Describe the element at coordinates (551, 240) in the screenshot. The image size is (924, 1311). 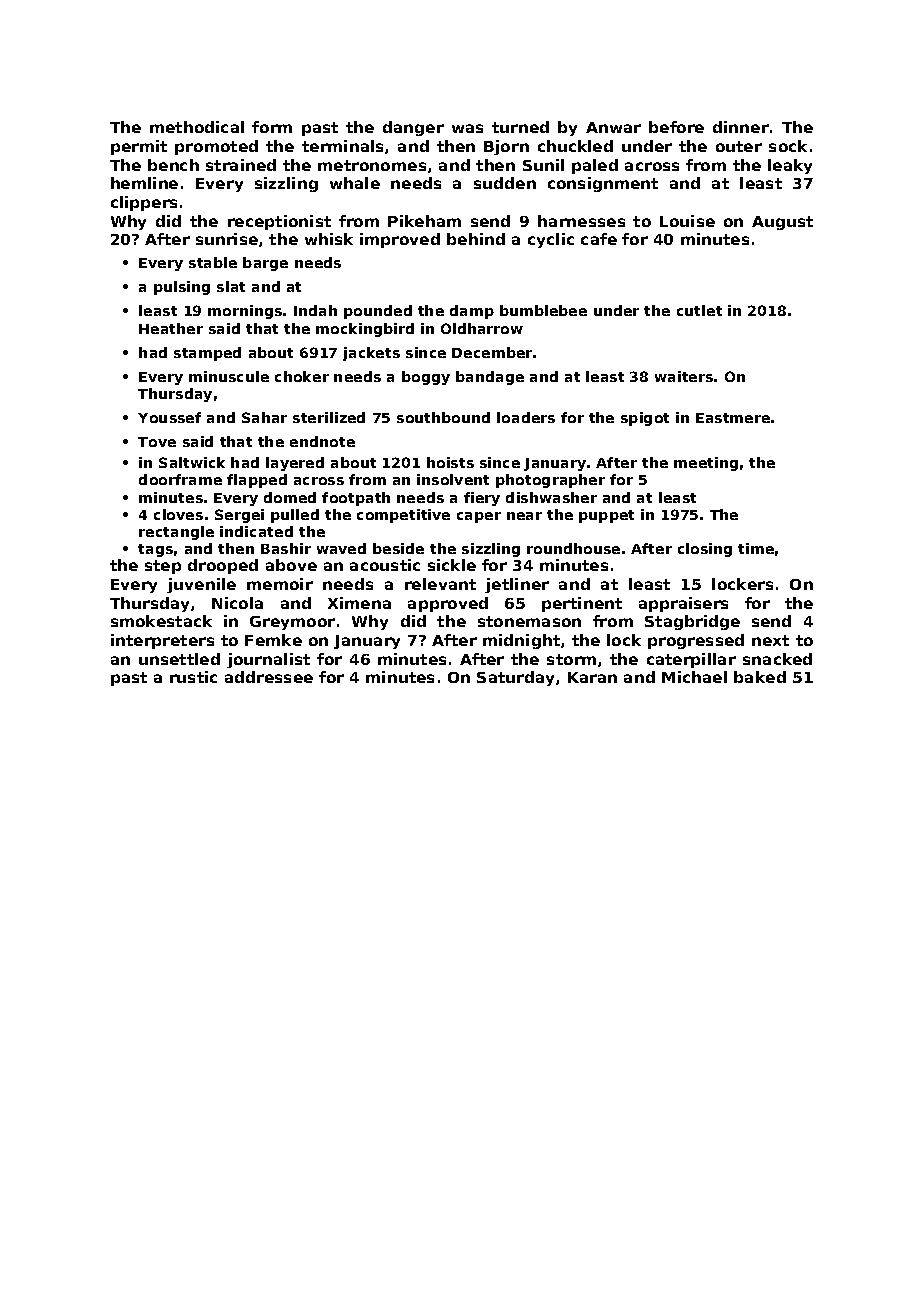
I see `cyclic` at that location.
